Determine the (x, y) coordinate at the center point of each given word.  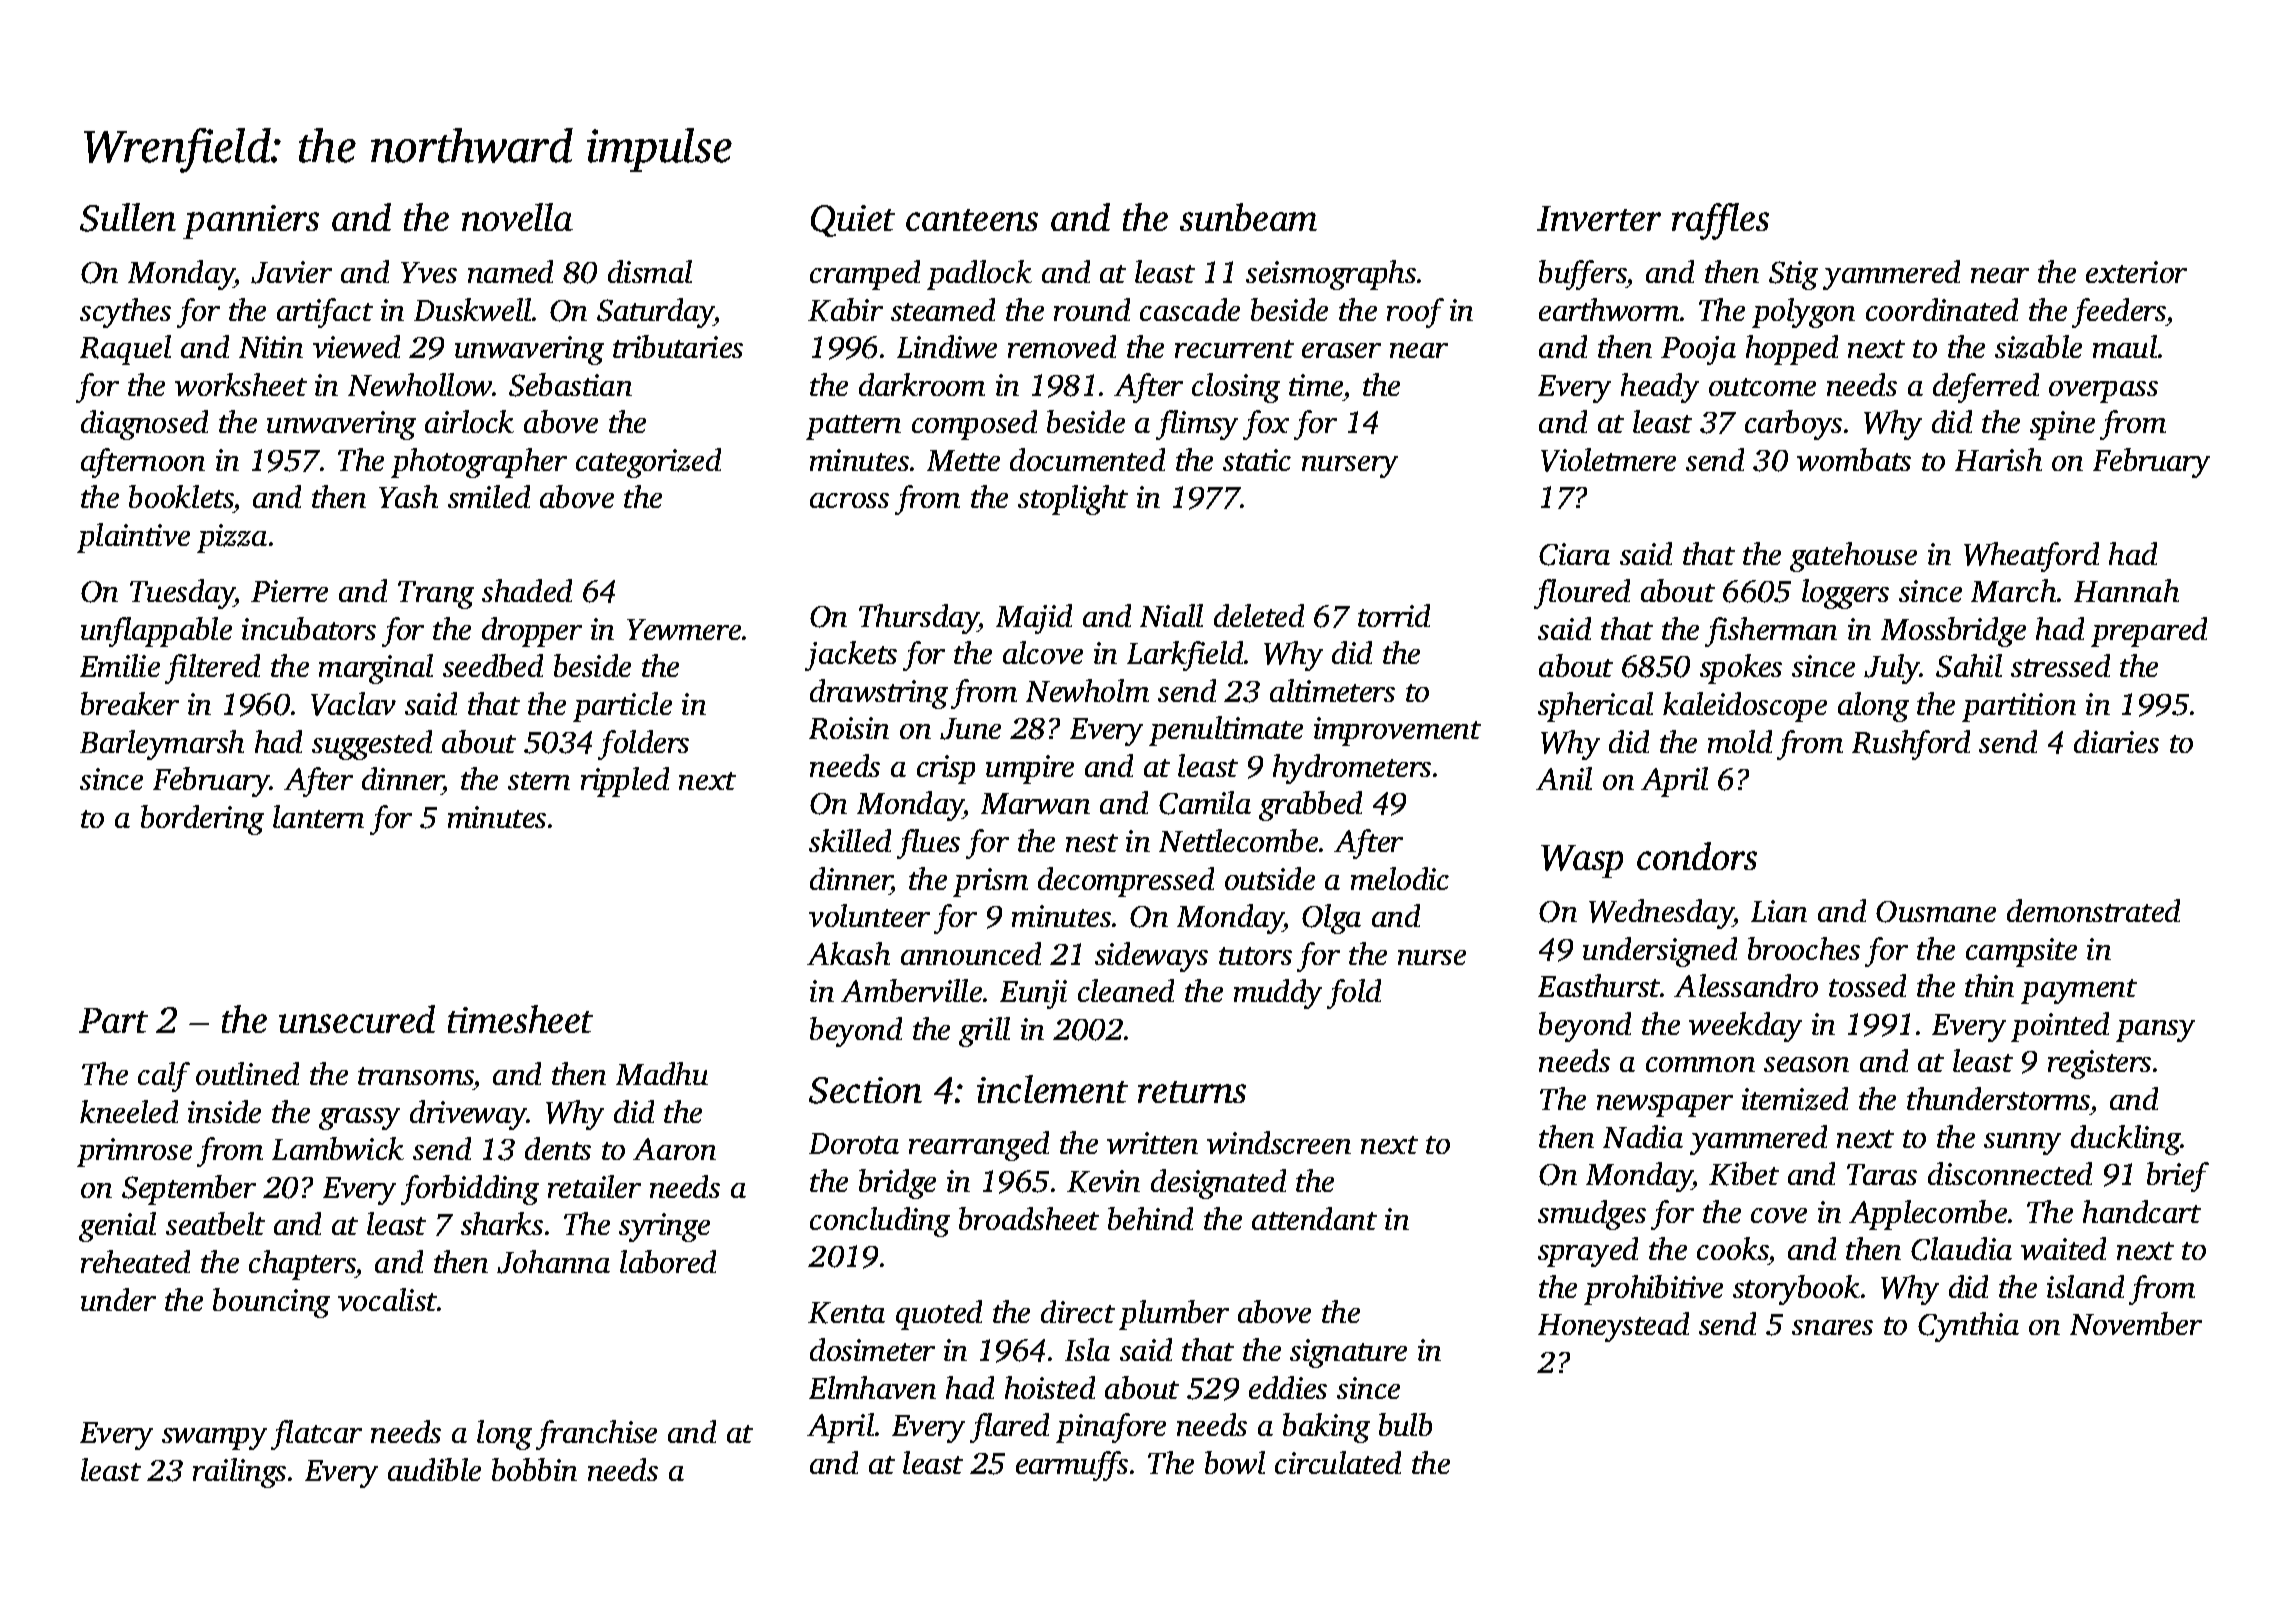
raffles (1720, 221)
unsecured (357, 1019)
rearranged (979, 1146)
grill (984, 1032)
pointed (2060, 1027)
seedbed (493, 665)
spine (2062, 425)
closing (1236, 388)
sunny (2022, 1144)
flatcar (316, 1435)
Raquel (125, 350)
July (1892, 669)
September (189, 1190)
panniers (251, 222)
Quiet (853, 221)
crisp (946, 769)
